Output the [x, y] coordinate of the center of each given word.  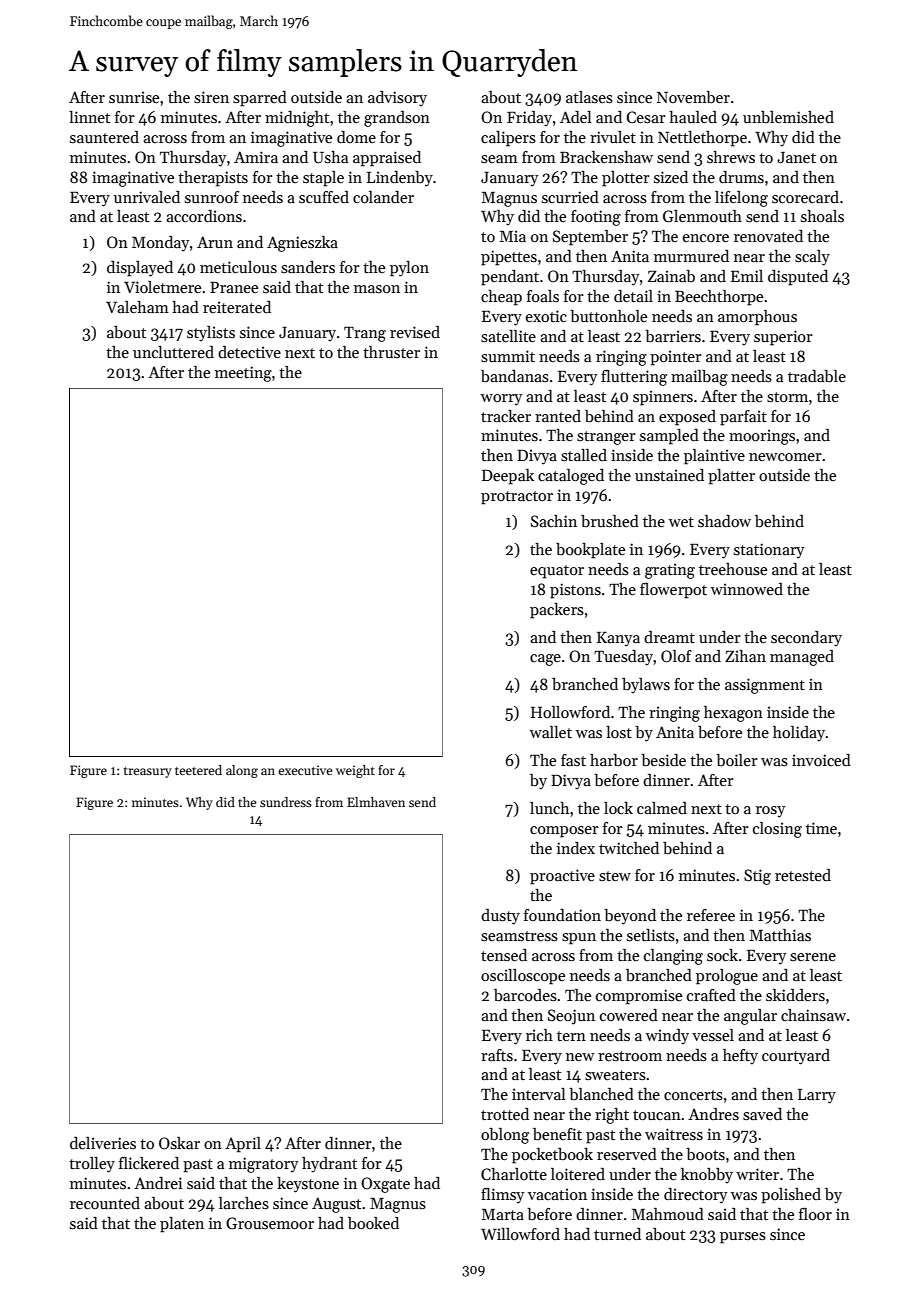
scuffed [324, 197]
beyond [630, 917]
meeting [243, 374]
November [693, 97]
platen [182, 1225]
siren [211, 97]
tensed [504, 955]
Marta [503, 1214]
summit [508, 356]
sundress [286, 802]
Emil [747, 276]
